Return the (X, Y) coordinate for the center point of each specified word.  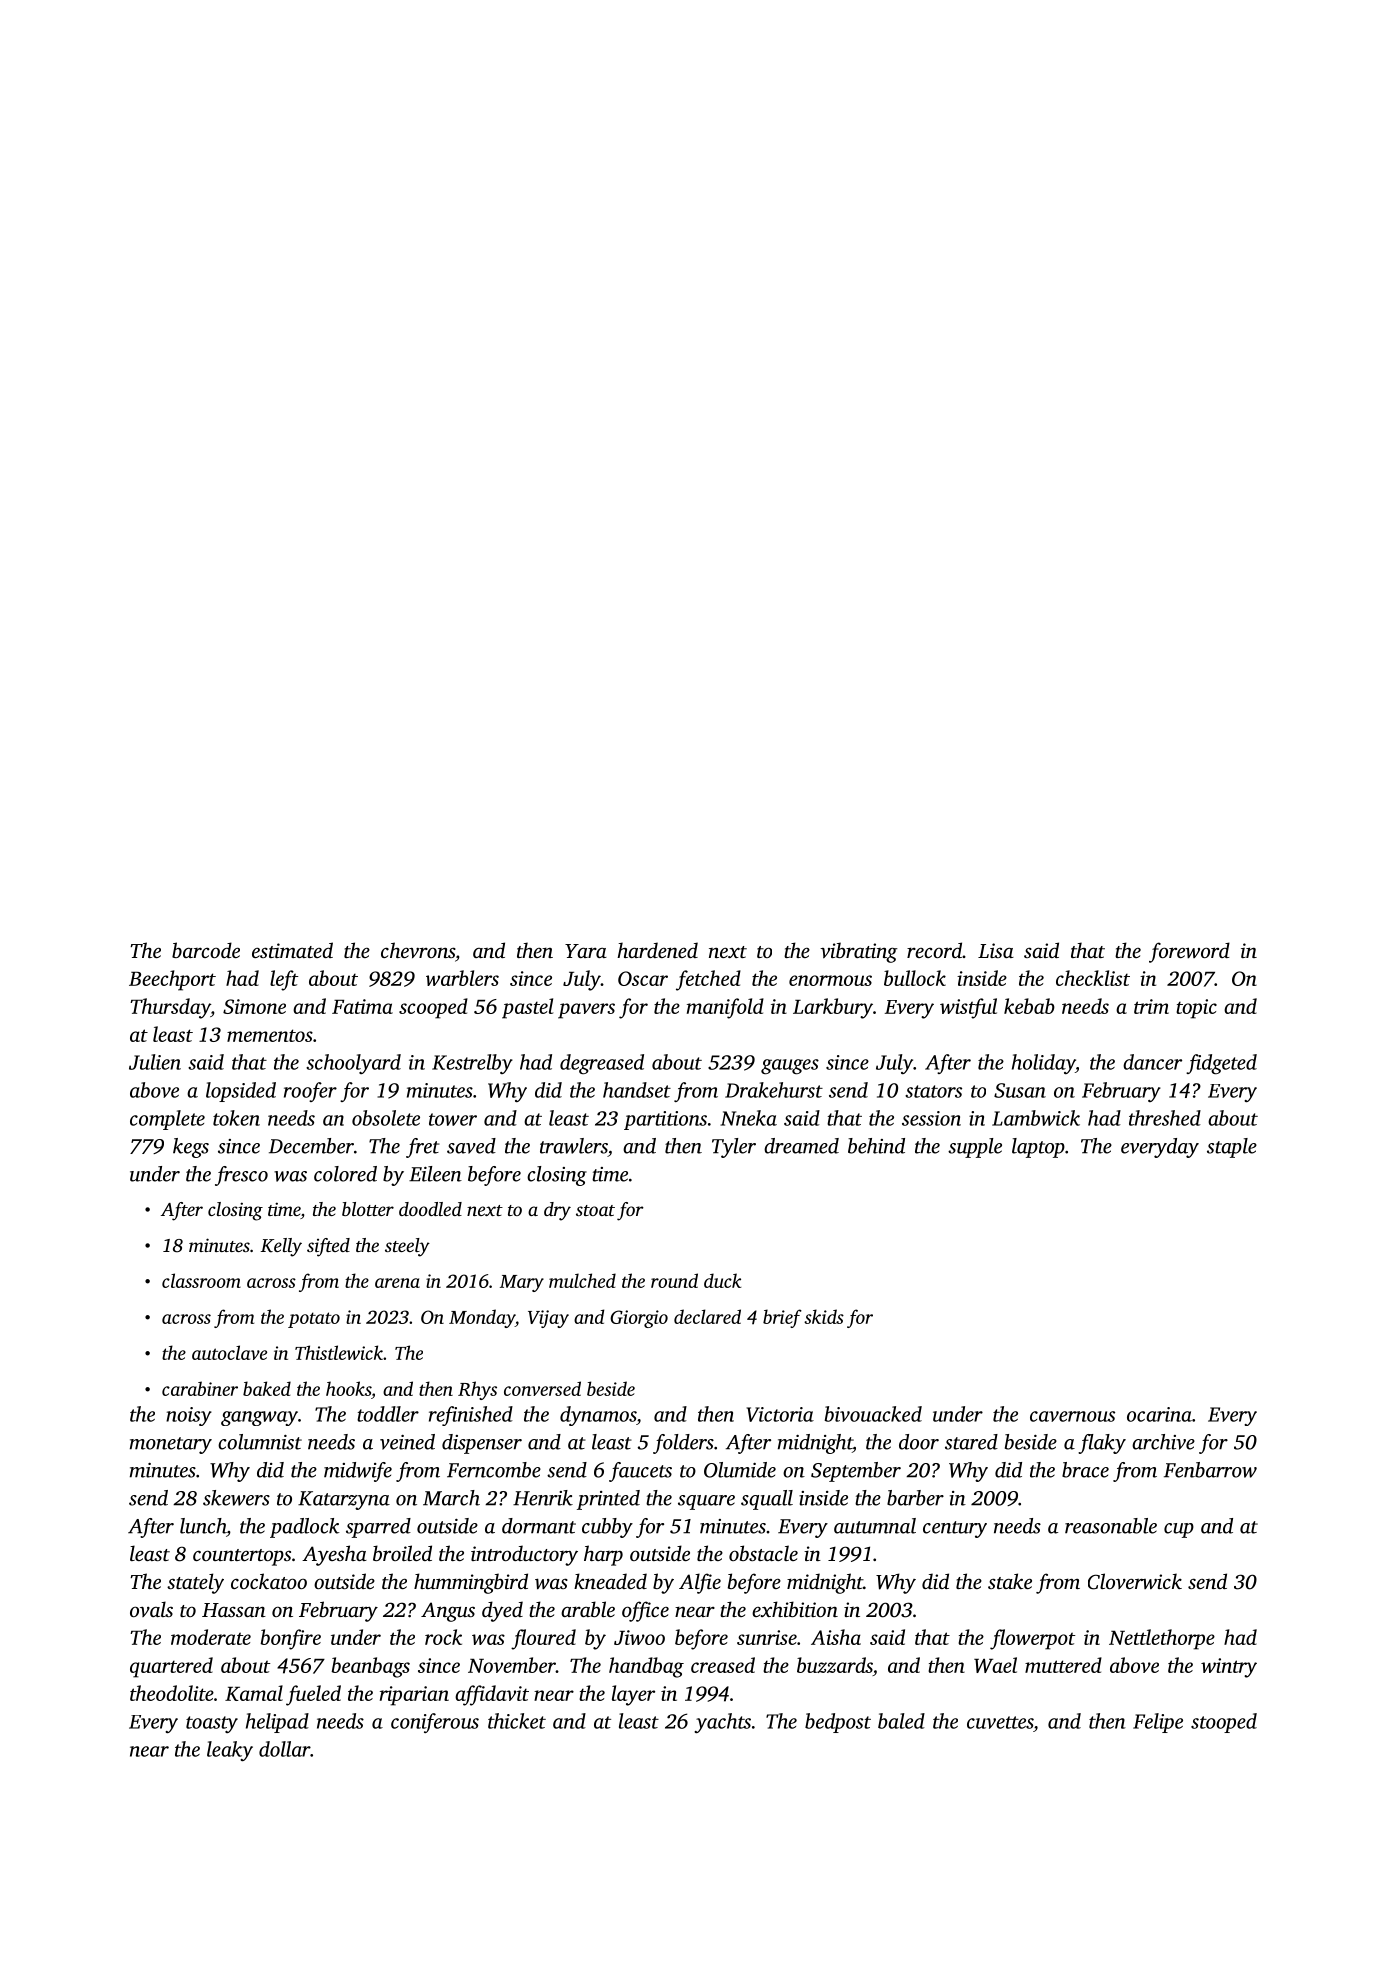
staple (1232, 1148)
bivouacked (873, 1414)
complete (167, 1120)
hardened (657, 950)
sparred (378, 1528)
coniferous (435, 1723)
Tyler (734, 1148)
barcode (206, 950)
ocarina (1159, 1414)
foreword (1189, 952)
